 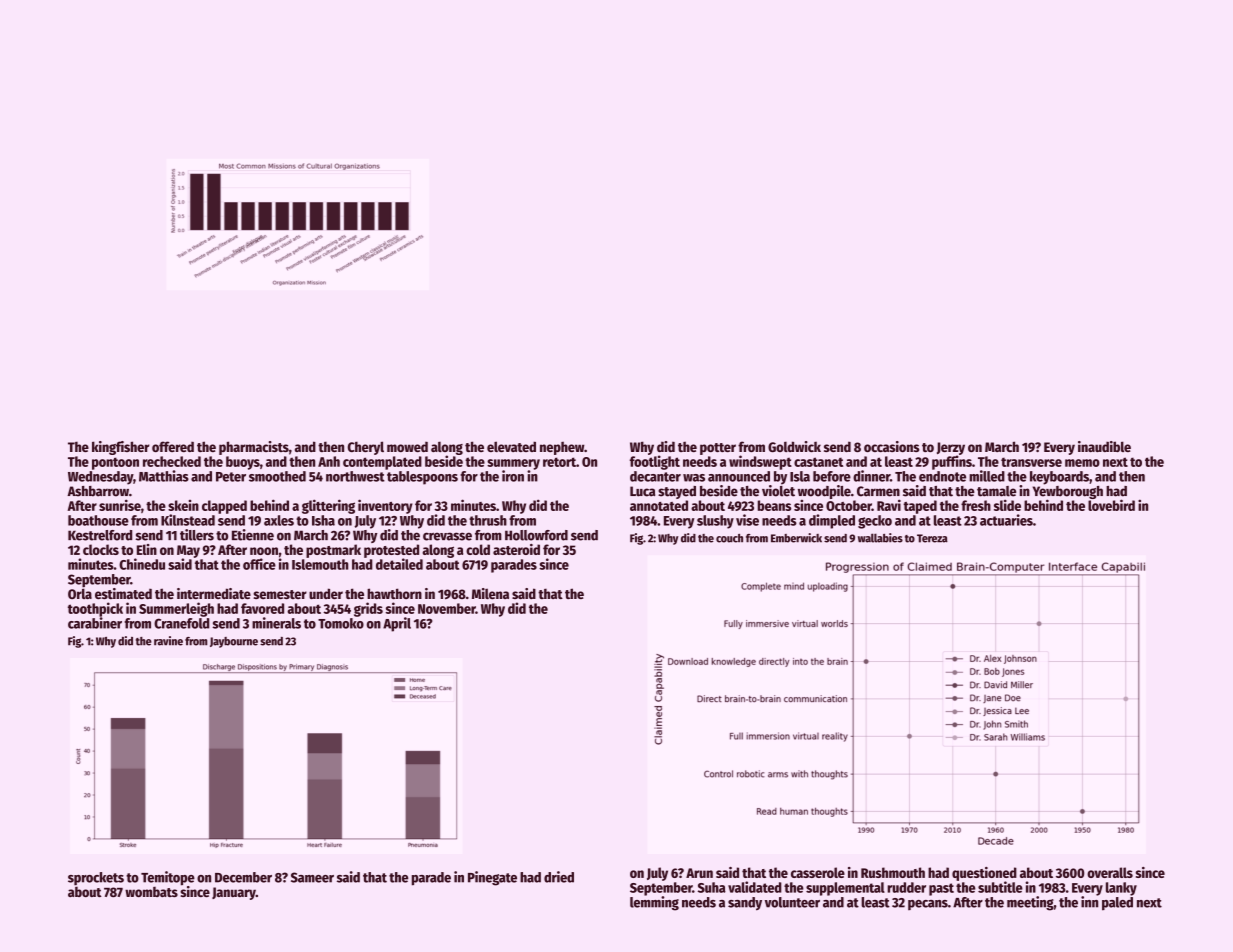 What do you see at coordinates (176, 609) in the screenshot?
I see `Summerleigh` at bounding box center [176, 609].
